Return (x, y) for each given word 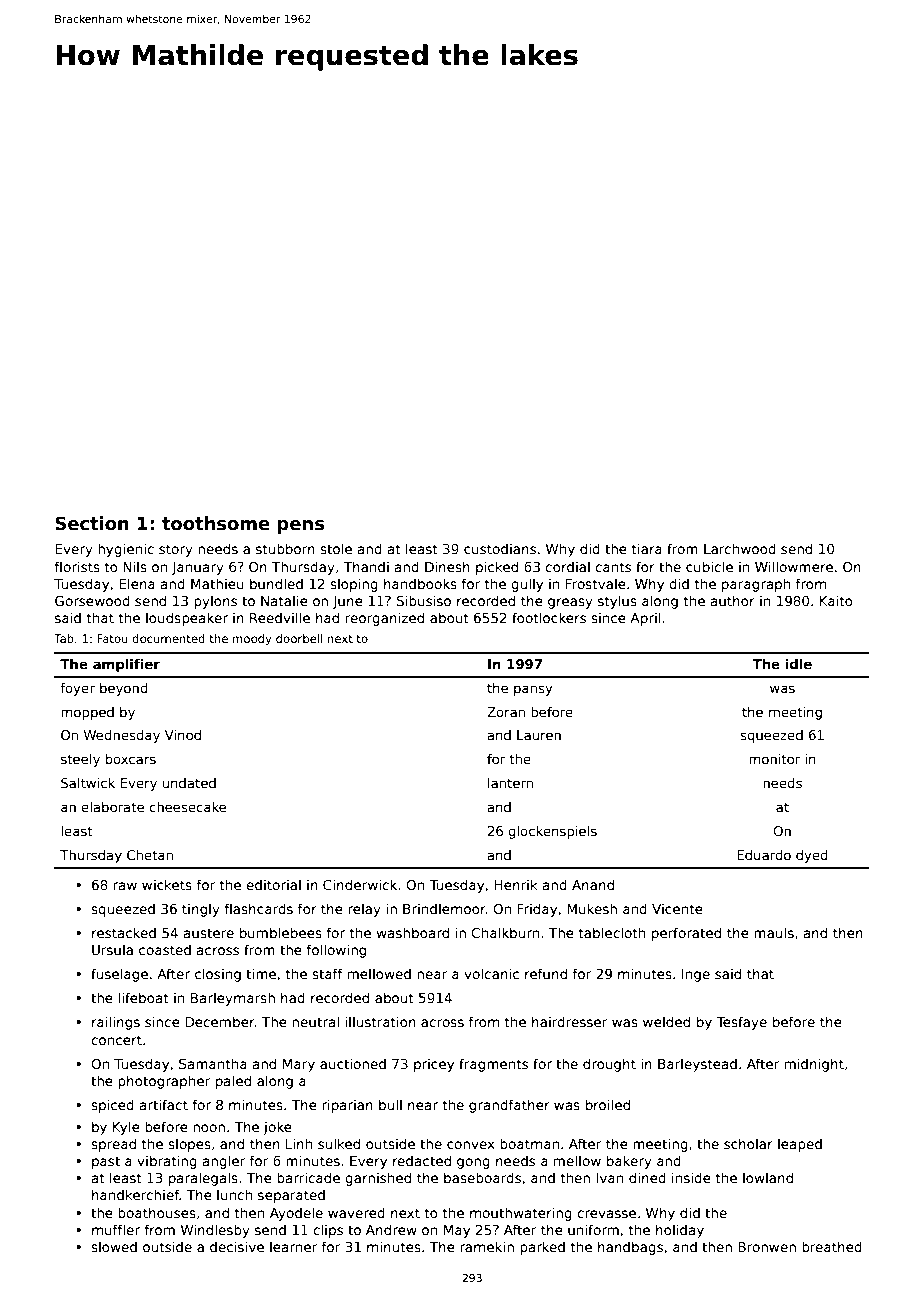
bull (390, 1104)
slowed (114, 1246)
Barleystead (697, 1065)
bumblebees (281, 932)
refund (546, 973)
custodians (500, 548)
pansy (533, 690)
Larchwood (740, 548)
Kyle (126, 1128)
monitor (774, 759)
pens (300, 527)
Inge (696, 975)
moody (252, 640)
